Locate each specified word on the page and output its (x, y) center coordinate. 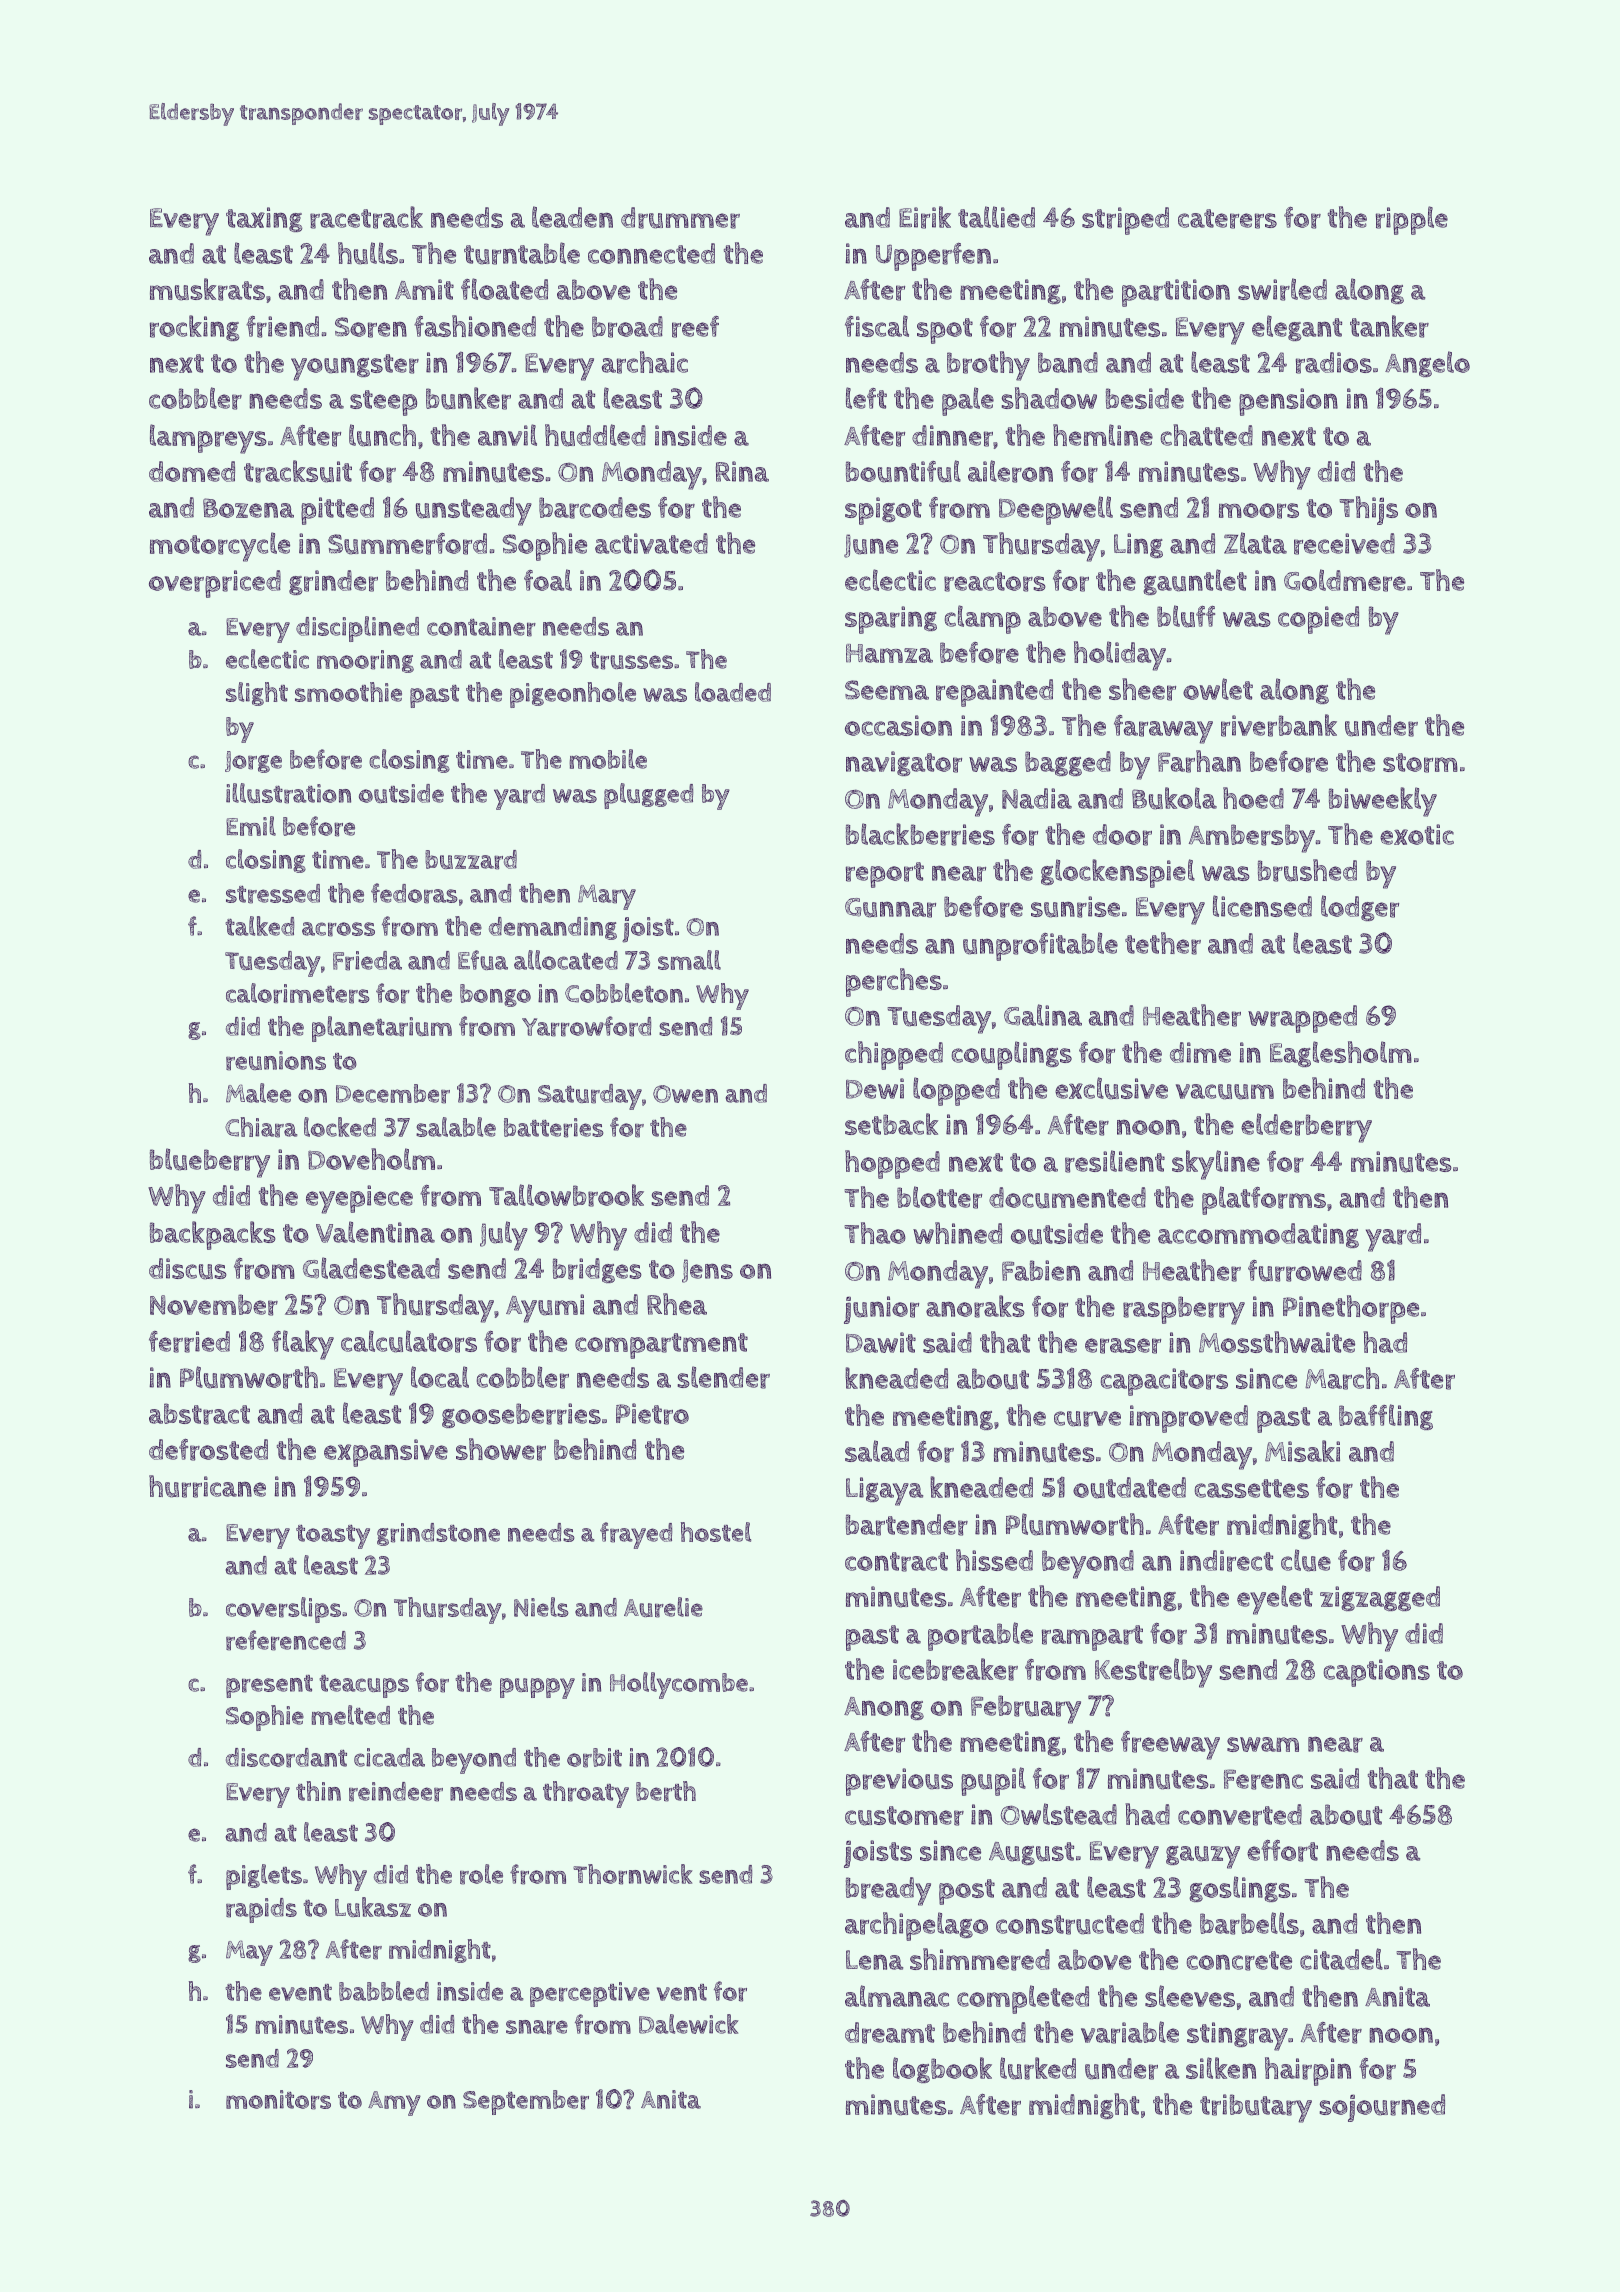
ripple (1412, 220)
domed (192, 471)
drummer (680, 218)
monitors (278, 2100)
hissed (994, 1560)
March (1342, 1378)
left (866, 398)
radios (1334, 363)
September (526, 2102)
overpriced (215, 584)
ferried (189, 1342)
